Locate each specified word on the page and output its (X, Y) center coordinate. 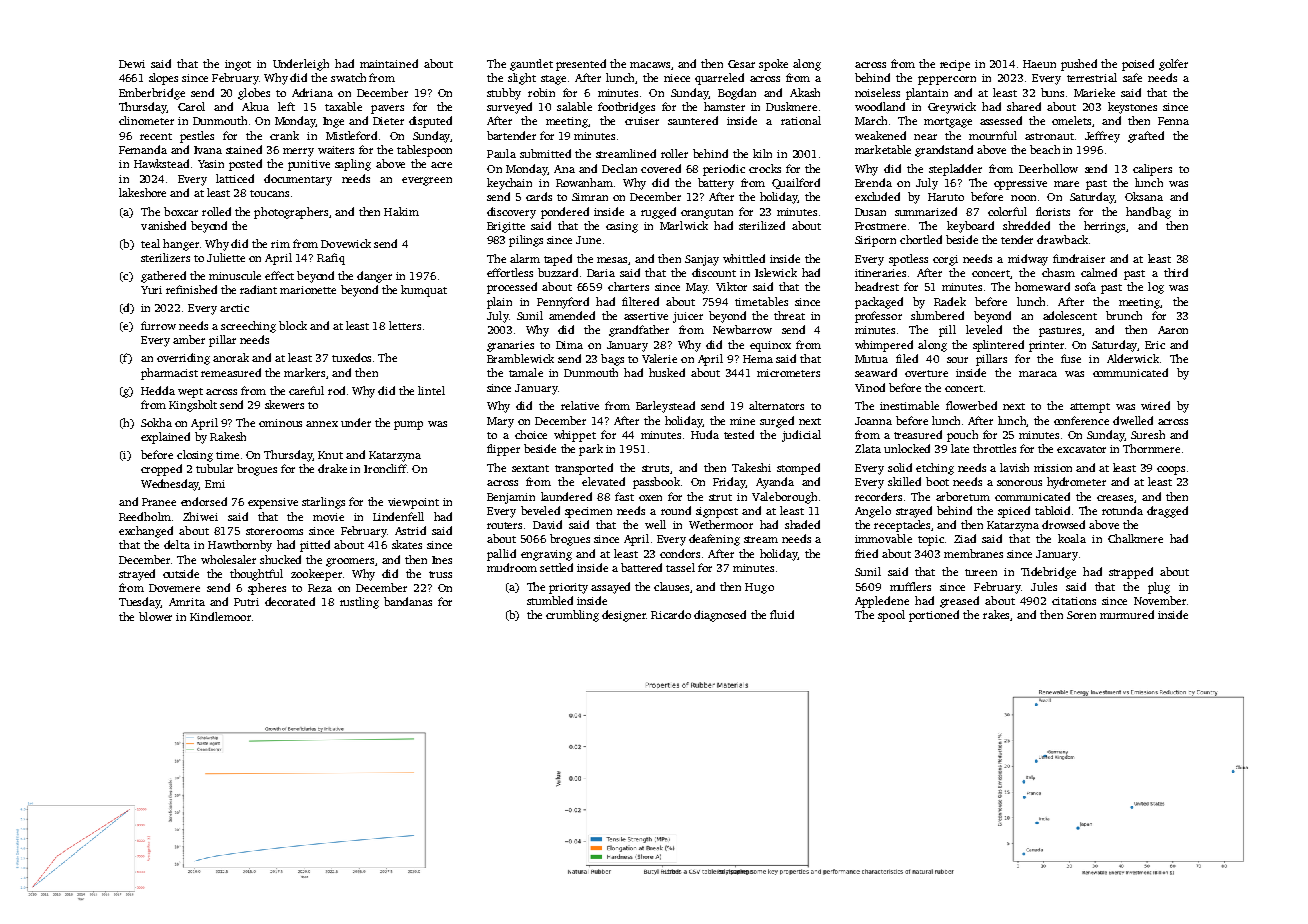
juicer (688, 317)
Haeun (1039, 64)
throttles (994, 448)
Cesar (741, 64)
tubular (214, 468)
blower (155, 616)
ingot (238, 65)
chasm (1058, 272)
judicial (801, 436)
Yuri (151, 290)
